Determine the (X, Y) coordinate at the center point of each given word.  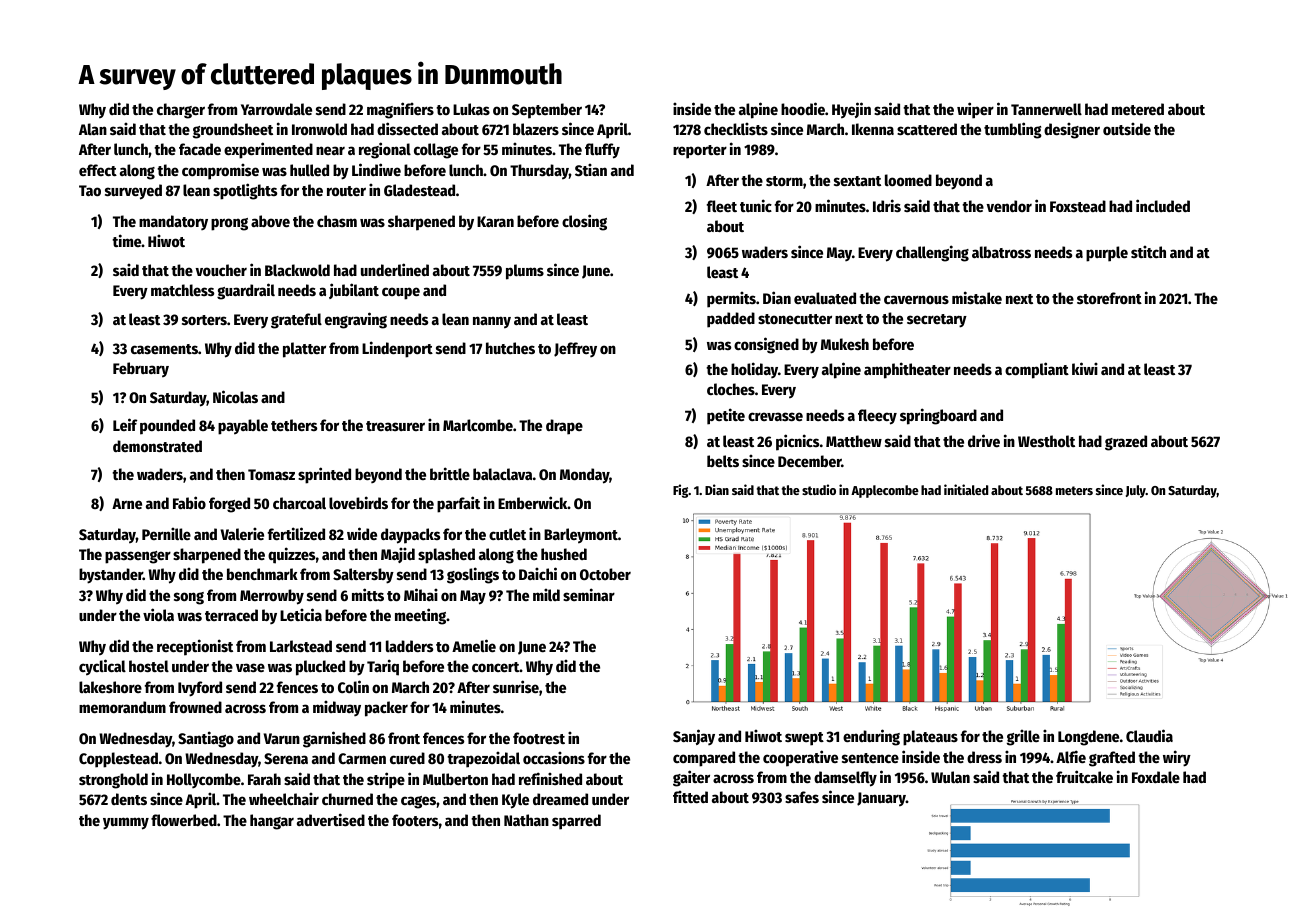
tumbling (1013, 130)
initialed (966, 489)
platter (304, 350)
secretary (937, 321)
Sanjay (694, 737)
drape (564, 427)
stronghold (113, 781)
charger (181, 111)
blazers (536, 129)
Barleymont (581, 536)
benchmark (262, 574)
